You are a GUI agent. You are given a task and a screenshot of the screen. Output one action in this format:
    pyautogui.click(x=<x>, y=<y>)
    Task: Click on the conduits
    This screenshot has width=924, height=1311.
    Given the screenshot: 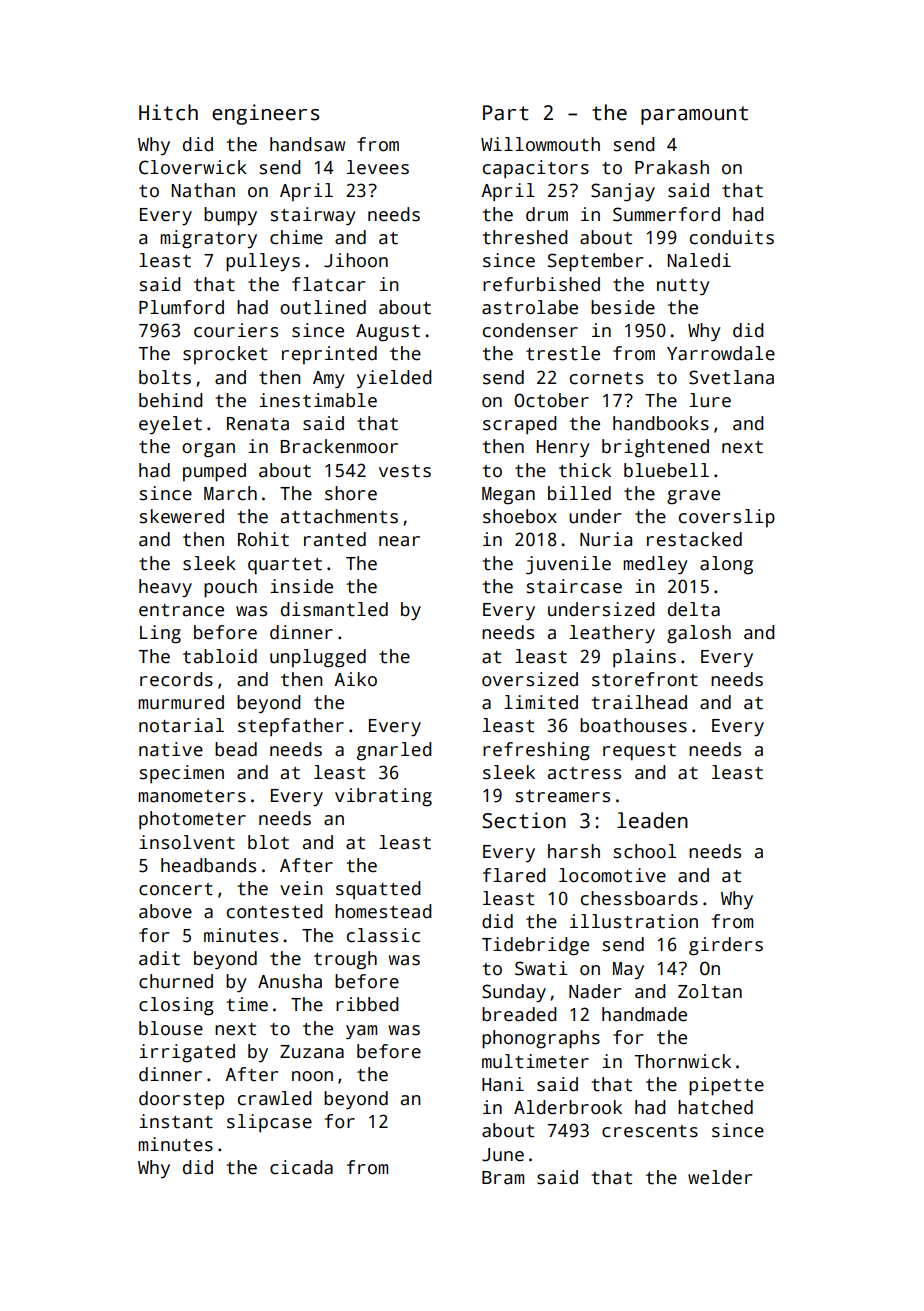 What is the action you would take?
    pyautogui.click(x=732, y=237)
